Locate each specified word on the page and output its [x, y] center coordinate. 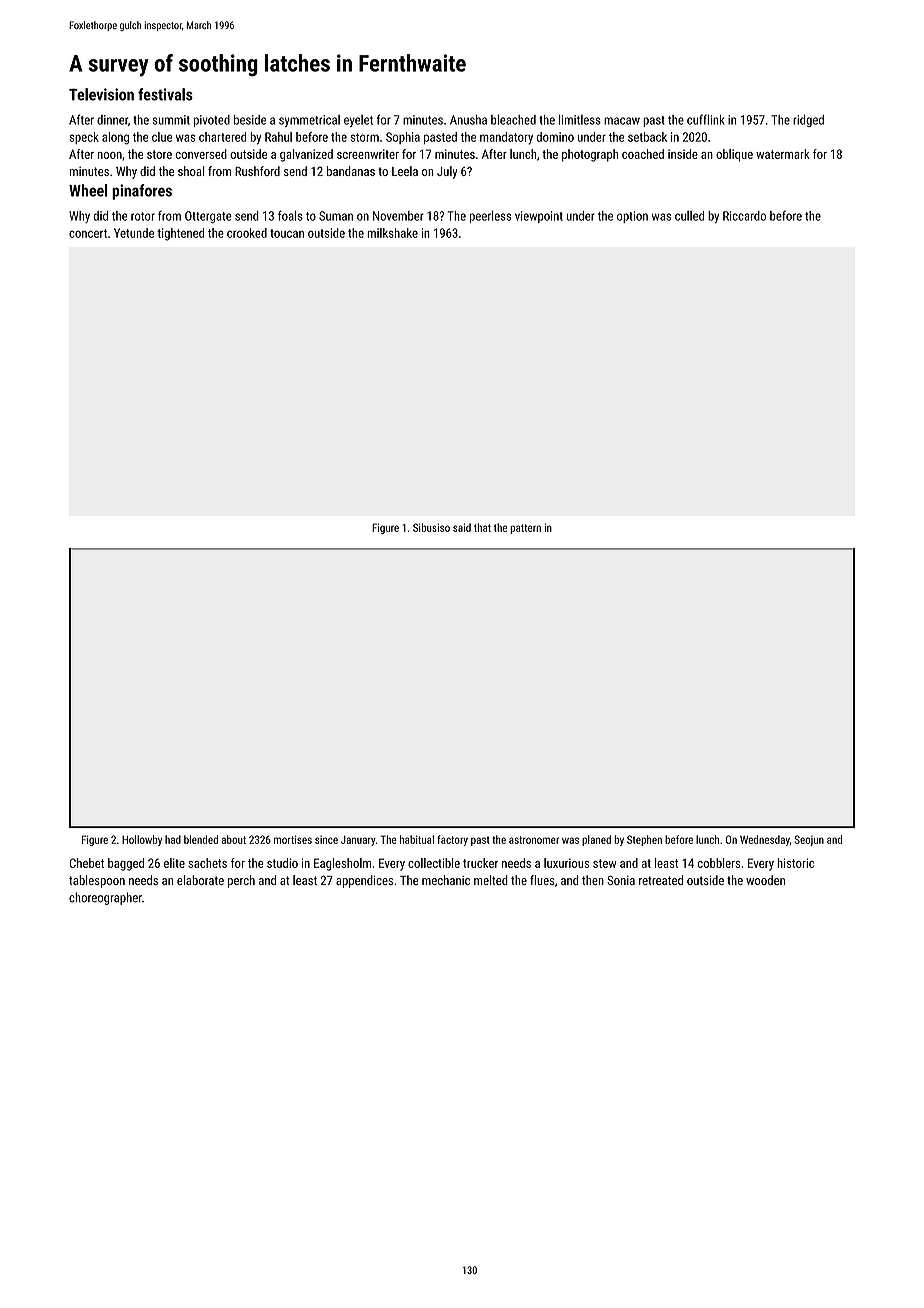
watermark [783, 154]
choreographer [105, 898]
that [482, 527]
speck [84, 138]
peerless [490, 216]
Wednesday [765, 840]
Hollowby [142, 840]
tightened [180, 234]
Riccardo [744, 216]
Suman [336, 216]
